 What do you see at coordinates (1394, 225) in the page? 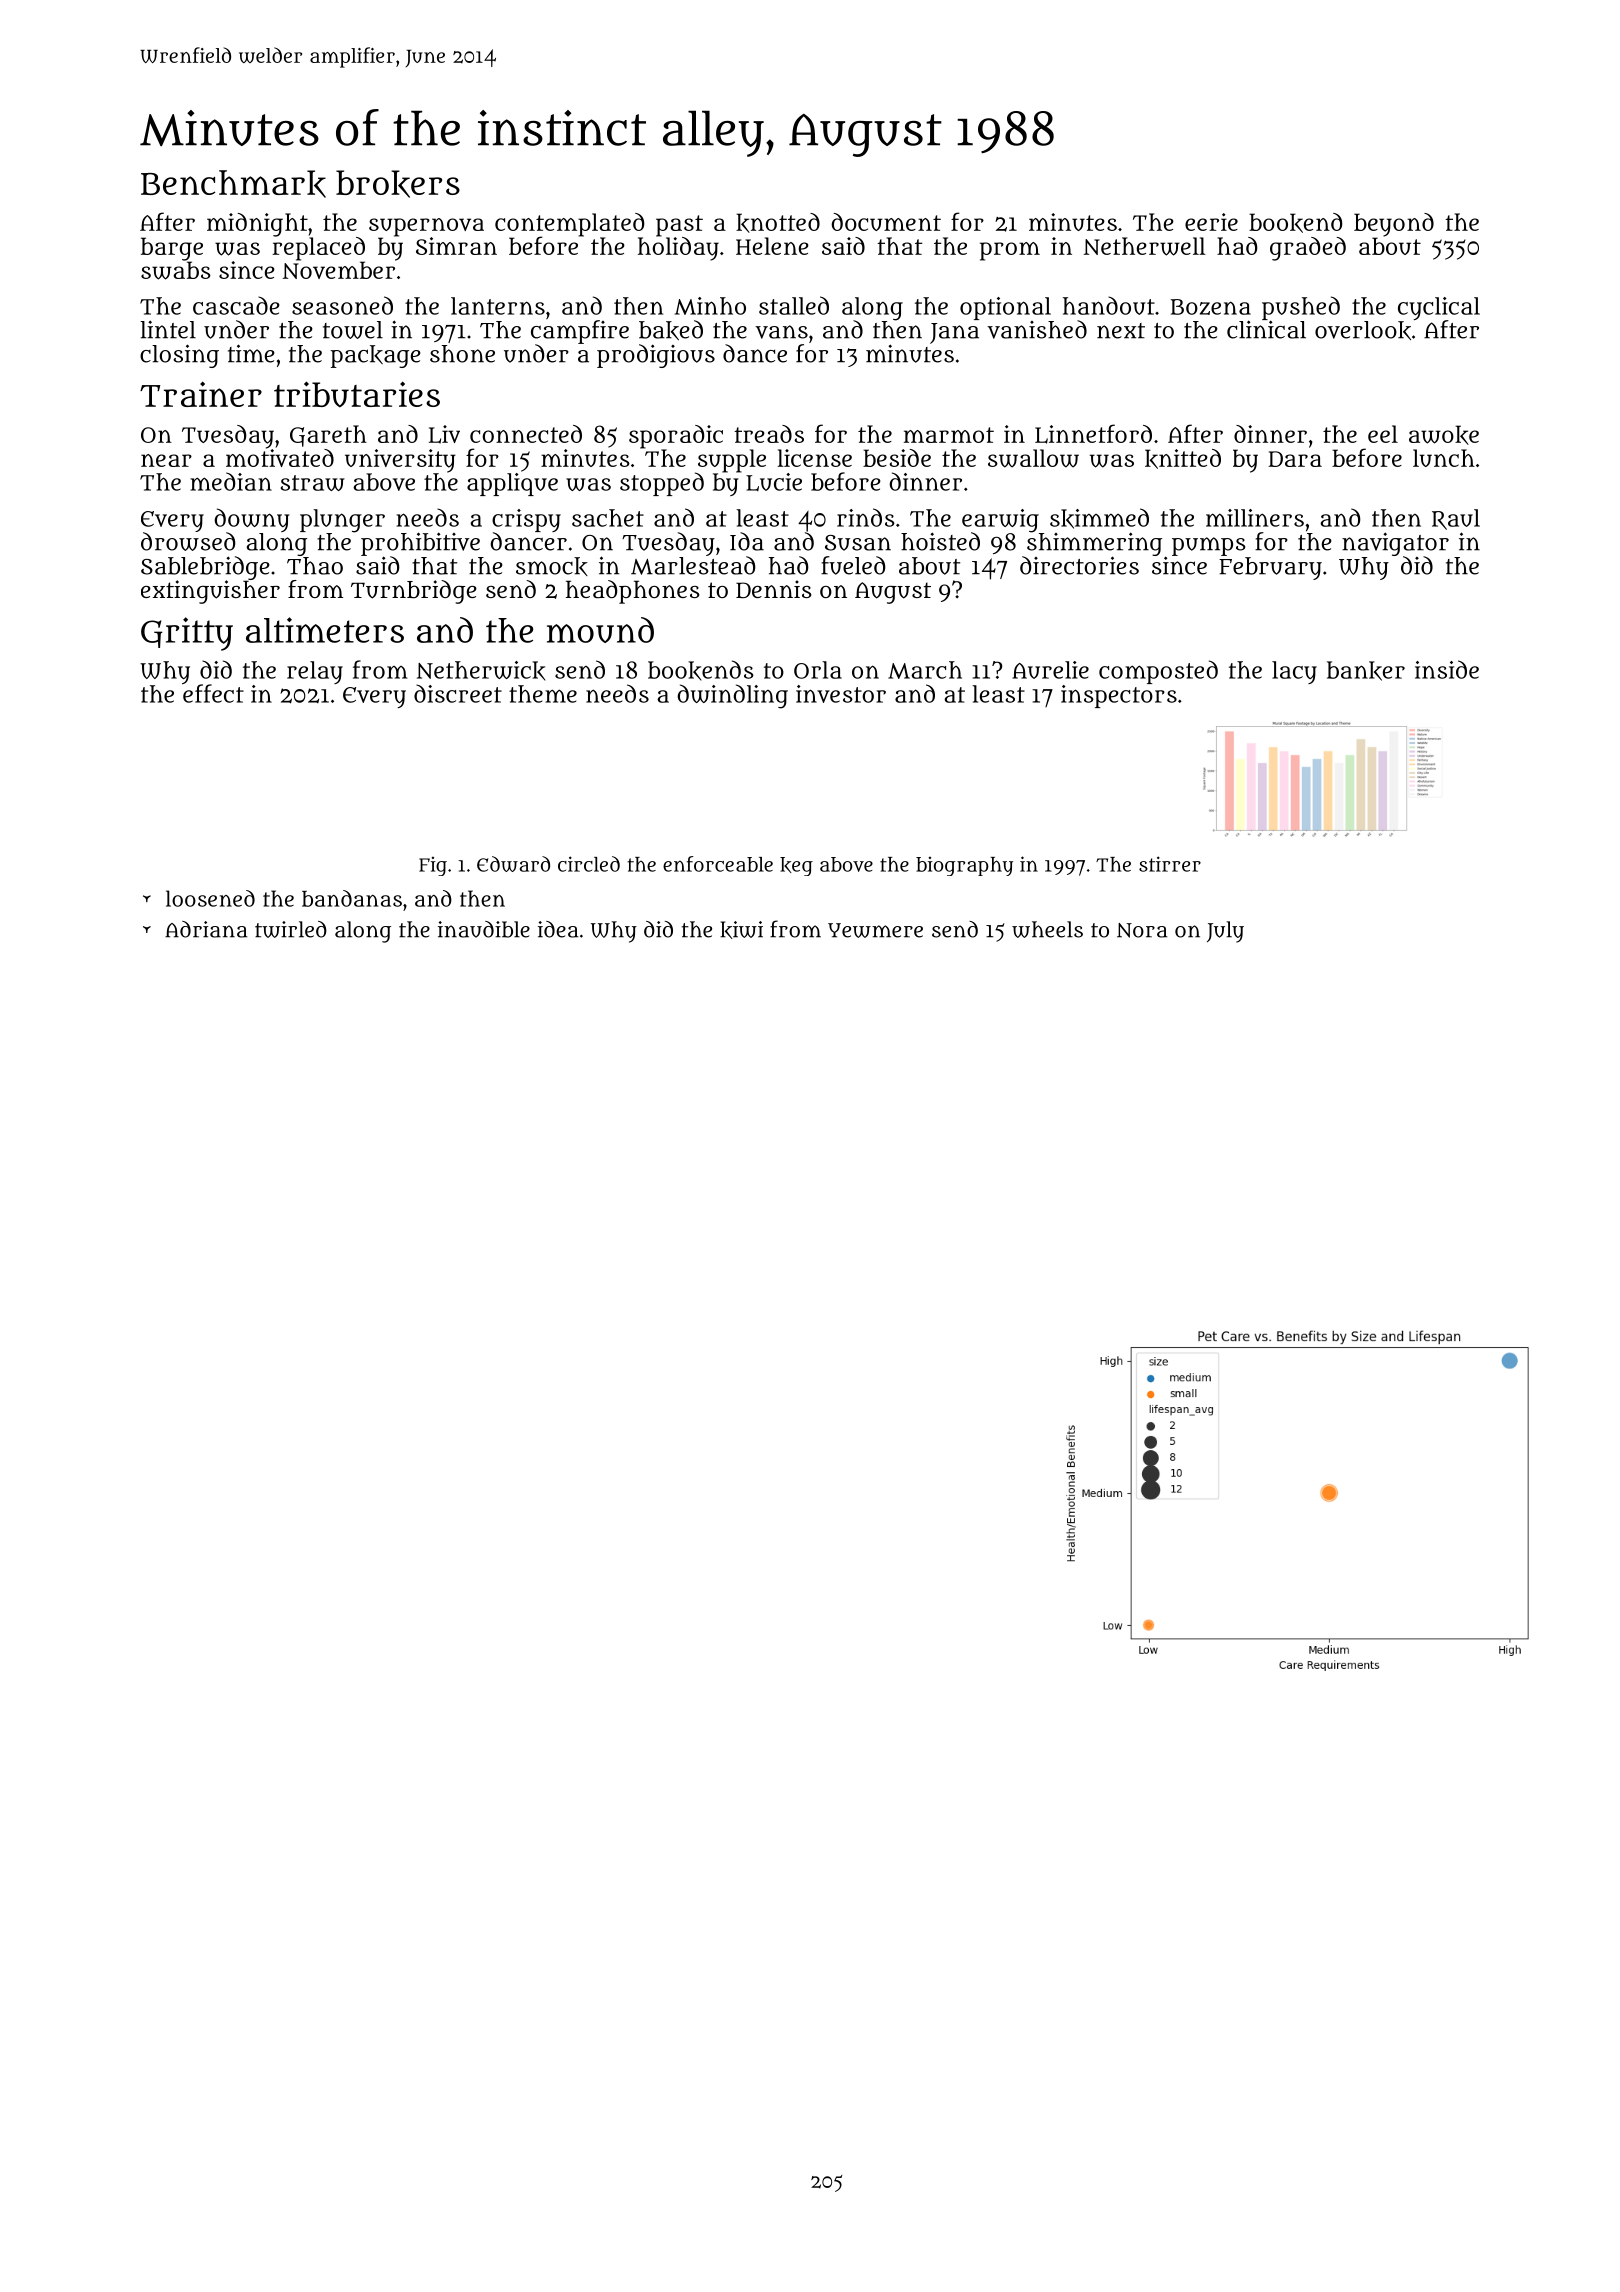
I see `beyond` at bounding box center [1394, 225].
